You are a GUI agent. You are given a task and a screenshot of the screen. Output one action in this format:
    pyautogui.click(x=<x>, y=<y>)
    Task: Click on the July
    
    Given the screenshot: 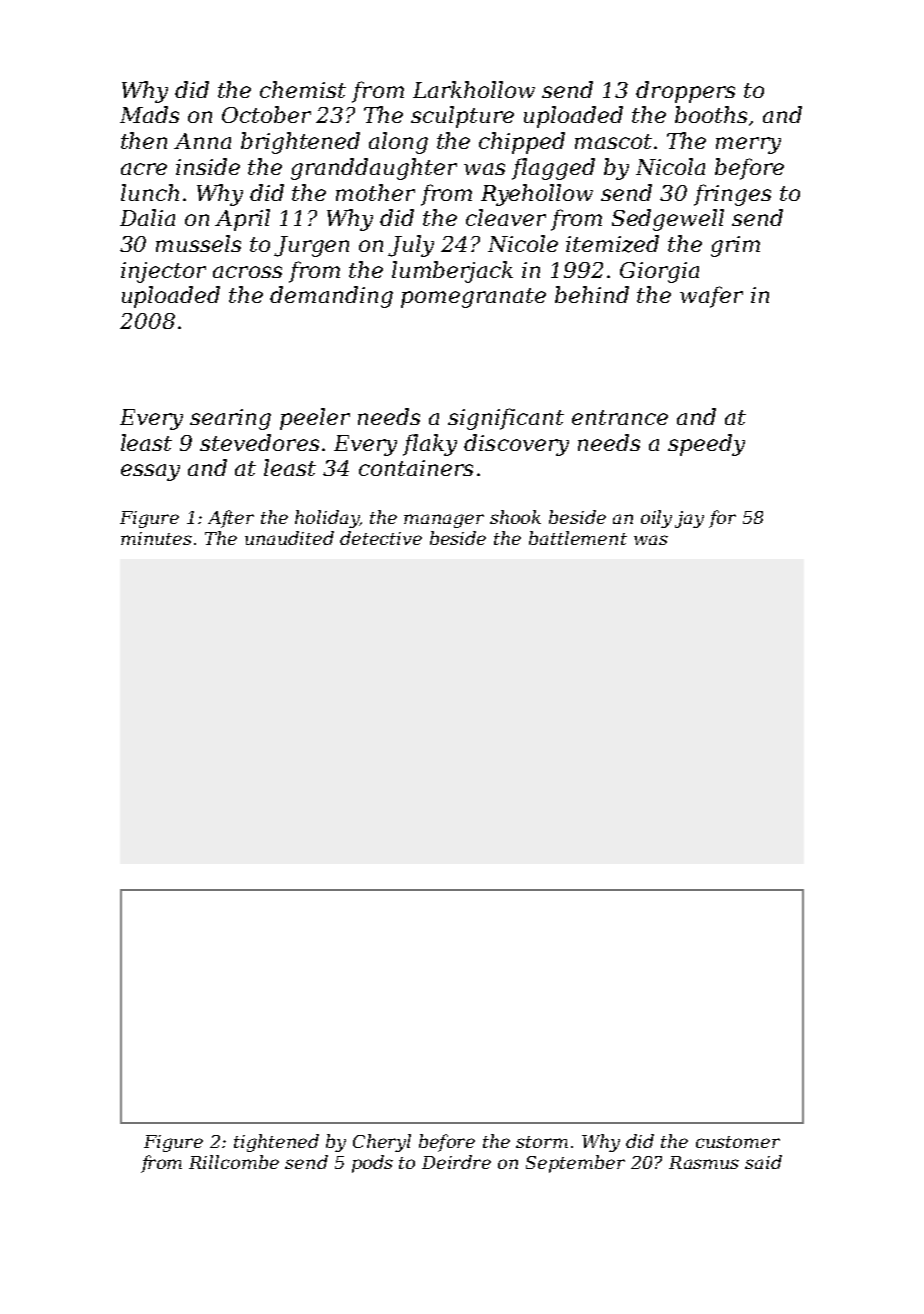 What is the action you would take?
    pyautogui.click(x=411, y=246)
